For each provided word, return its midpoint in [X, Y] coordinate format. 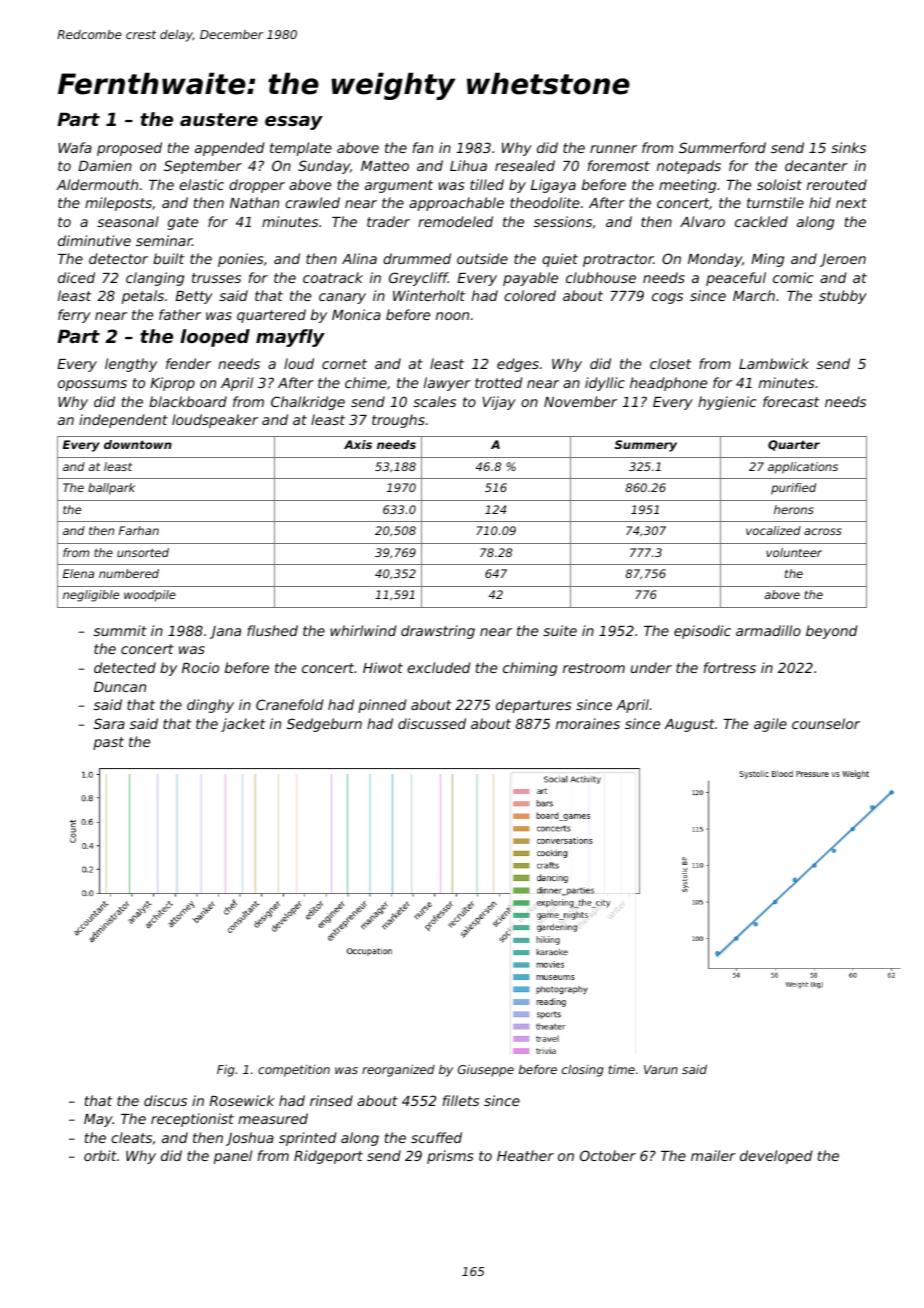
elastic [201, 184]
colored [530, 295]
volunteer [794, 552]
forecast [791, 401]
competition [294, 1071]
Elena [78, 573]
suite [560, 630]
